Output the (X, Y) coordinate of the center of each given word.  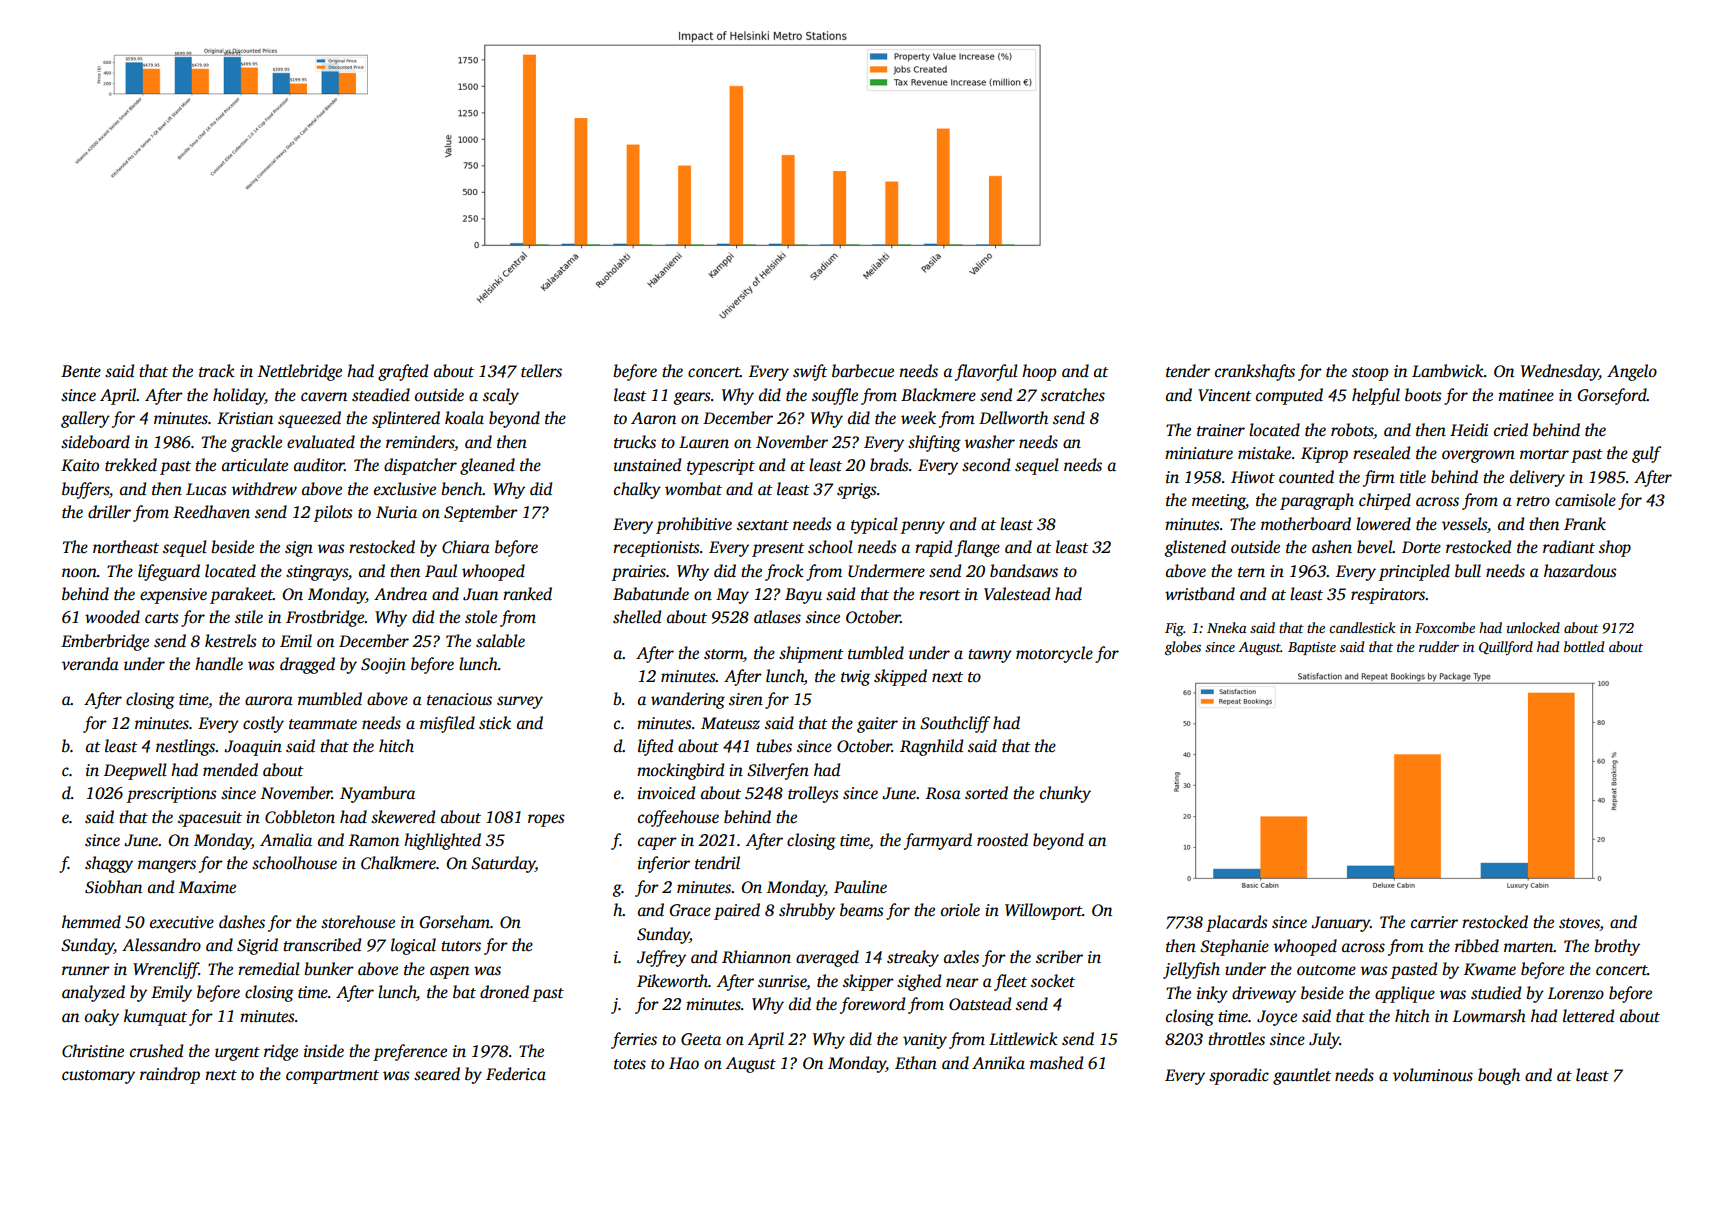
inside (324, 1051)
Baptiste (1312, 648)
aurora (269, 701)
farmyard (938, 841)
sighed (919, 982)
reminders (420, 442)
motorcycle (1054, 654)
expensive (173, 596)
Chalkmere (398, 863)
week (918, 418)
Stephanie (1234, 947)
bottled (1584, 646)
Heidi (1469, 430)
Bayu (803, 596)
